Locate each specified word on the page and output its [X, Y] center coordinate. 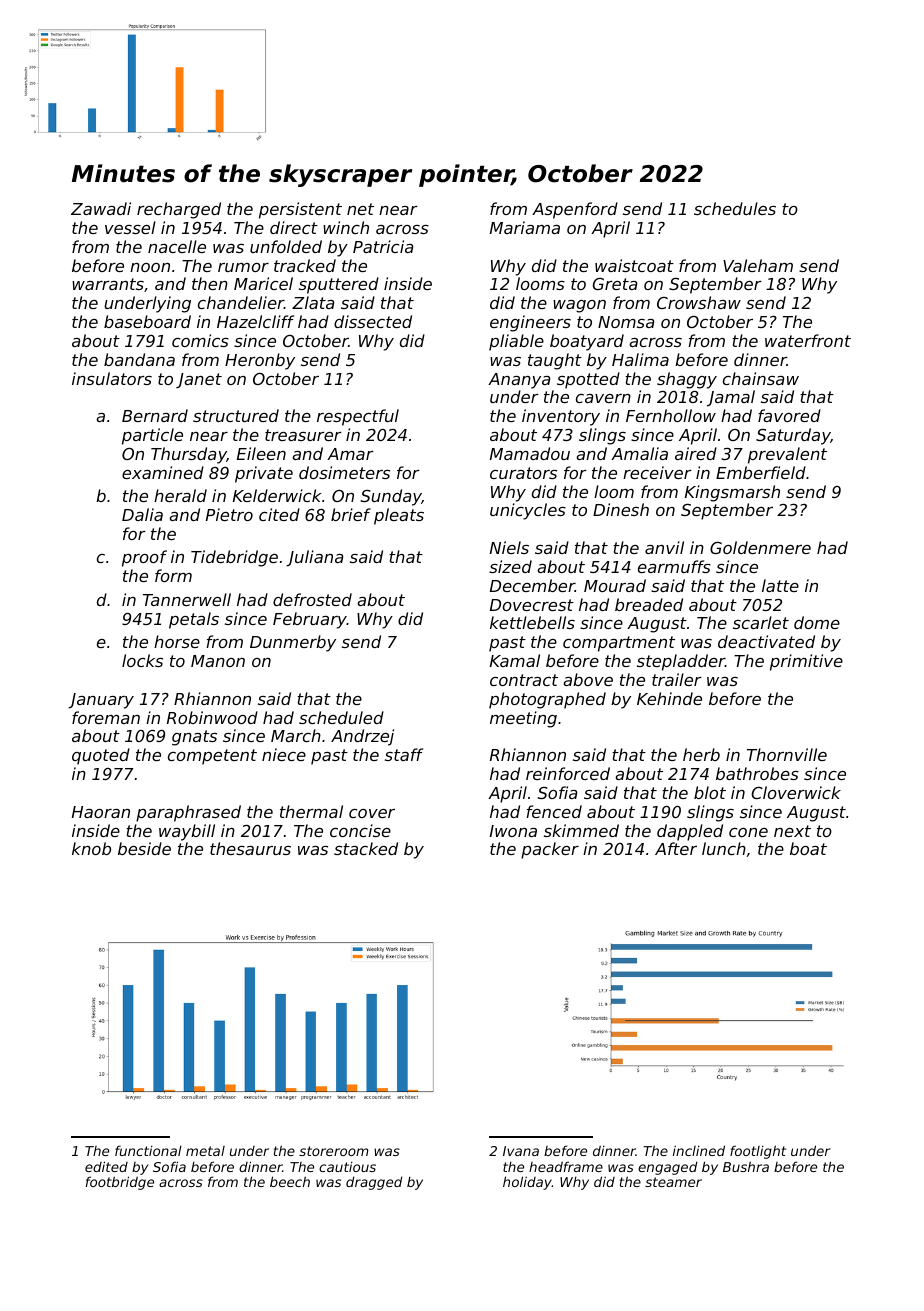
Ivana [521, 1151]
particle [152, 436]
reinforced [568, 773]
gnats [194, 738]
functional [148, 1150]
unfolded [286, 246]
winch [346, 227]
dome [817, 622]
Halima [640, 359]
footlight [758, 1152]
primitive [806, 662]
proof [144, 558]
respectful [358, 417]
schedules [735, 208]
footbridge [120, 1183]
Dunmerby [293, 643]
